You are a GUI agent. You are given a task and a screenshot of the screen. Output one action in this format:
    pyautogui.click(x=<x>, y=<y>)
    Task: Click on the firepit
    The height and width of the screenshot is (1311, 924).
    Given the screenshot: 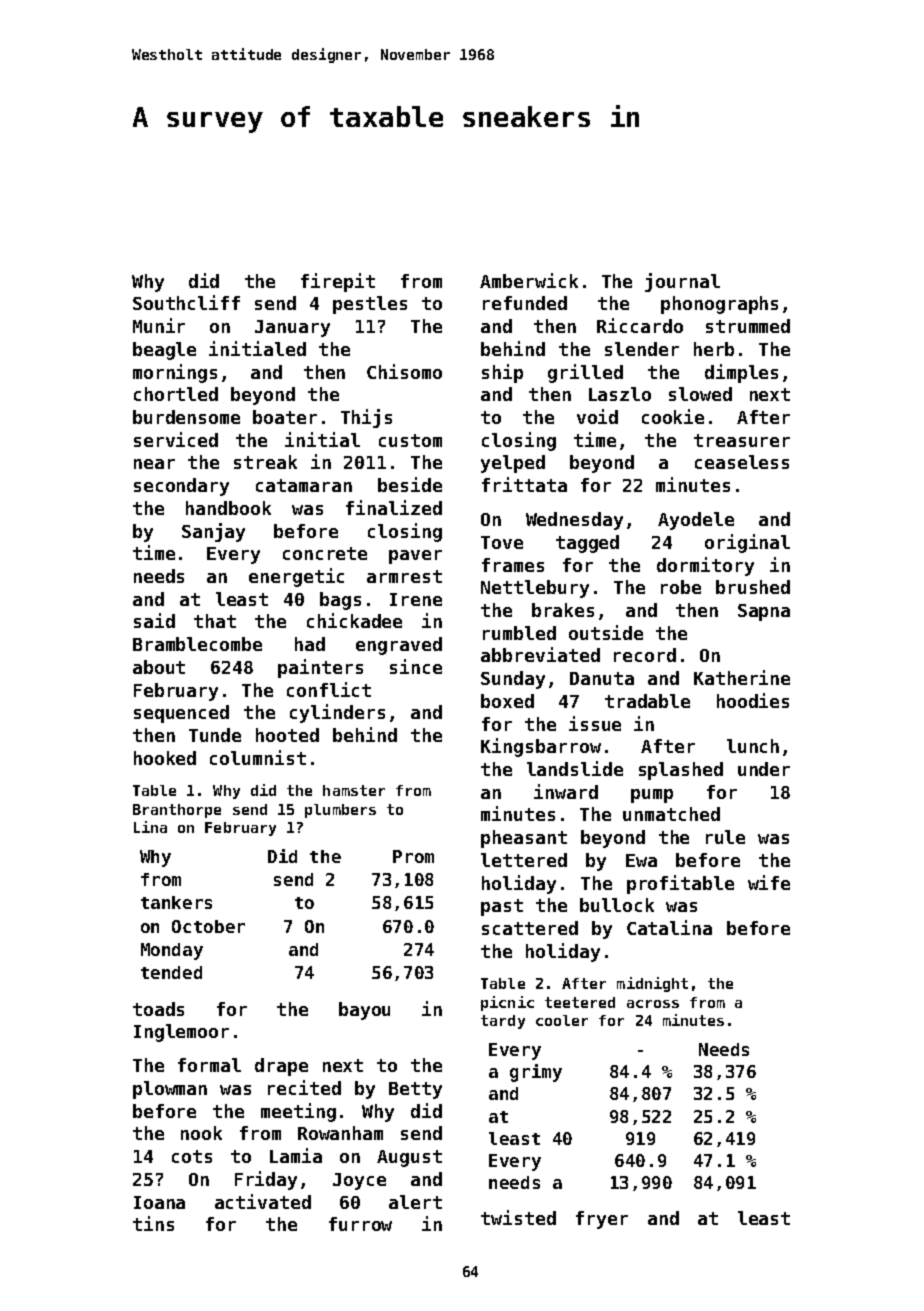 What is the action you would take?
    pyautogui.click(x=338, y=282)
